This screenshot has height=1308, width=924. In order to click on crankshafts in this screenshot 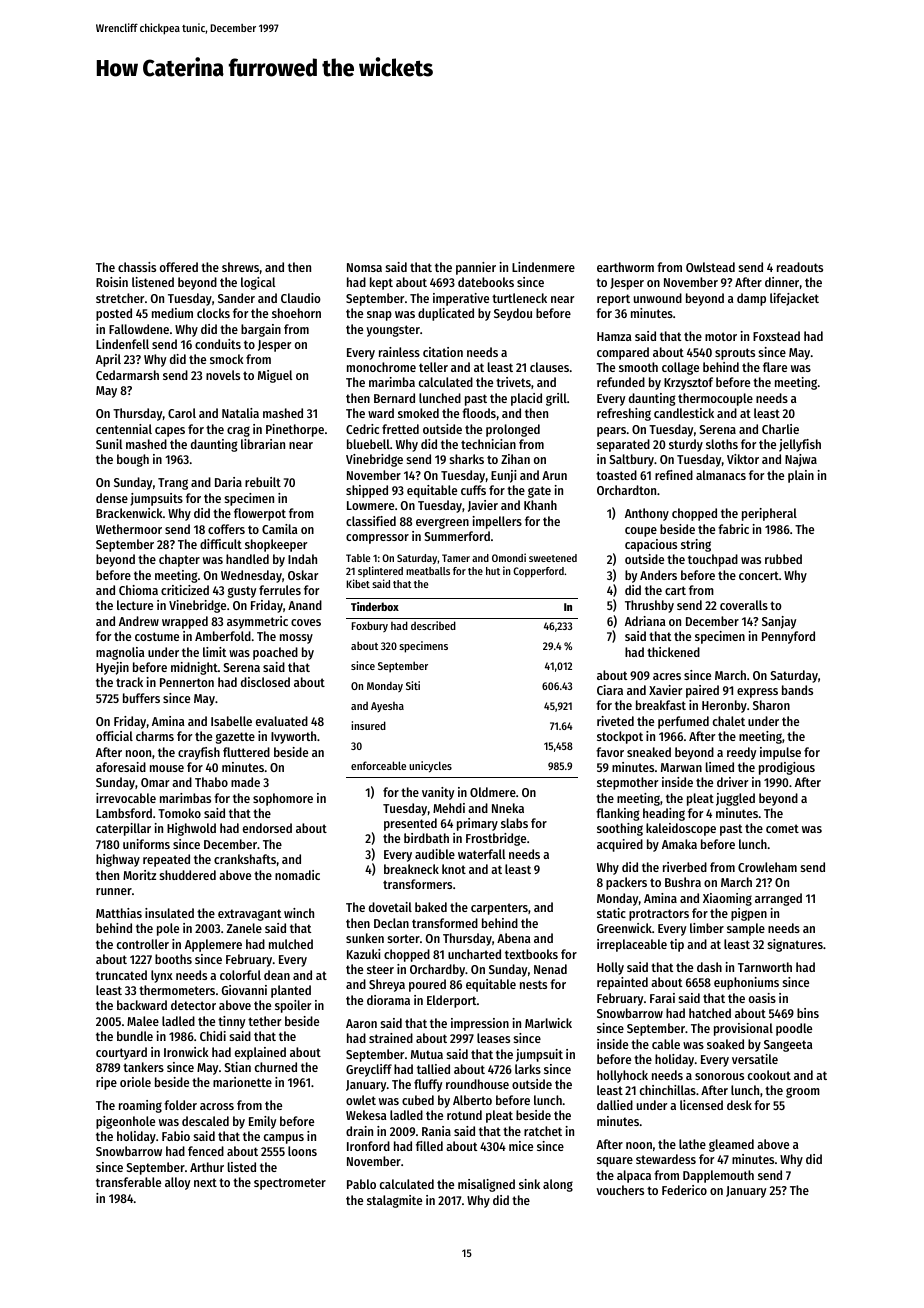, I will do `click(245, 859)`.
